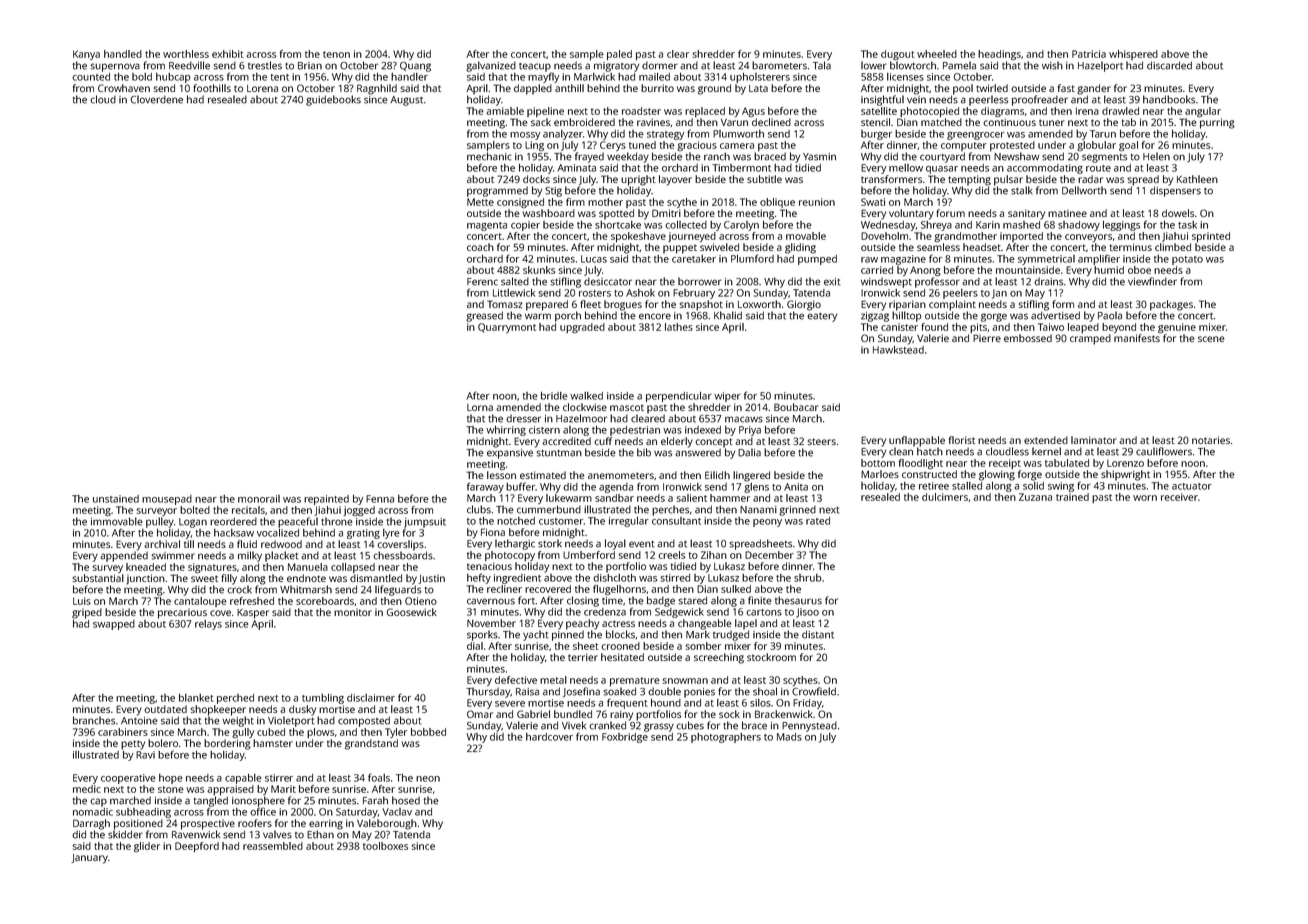  I want to click on perched, so click(235, 699).
